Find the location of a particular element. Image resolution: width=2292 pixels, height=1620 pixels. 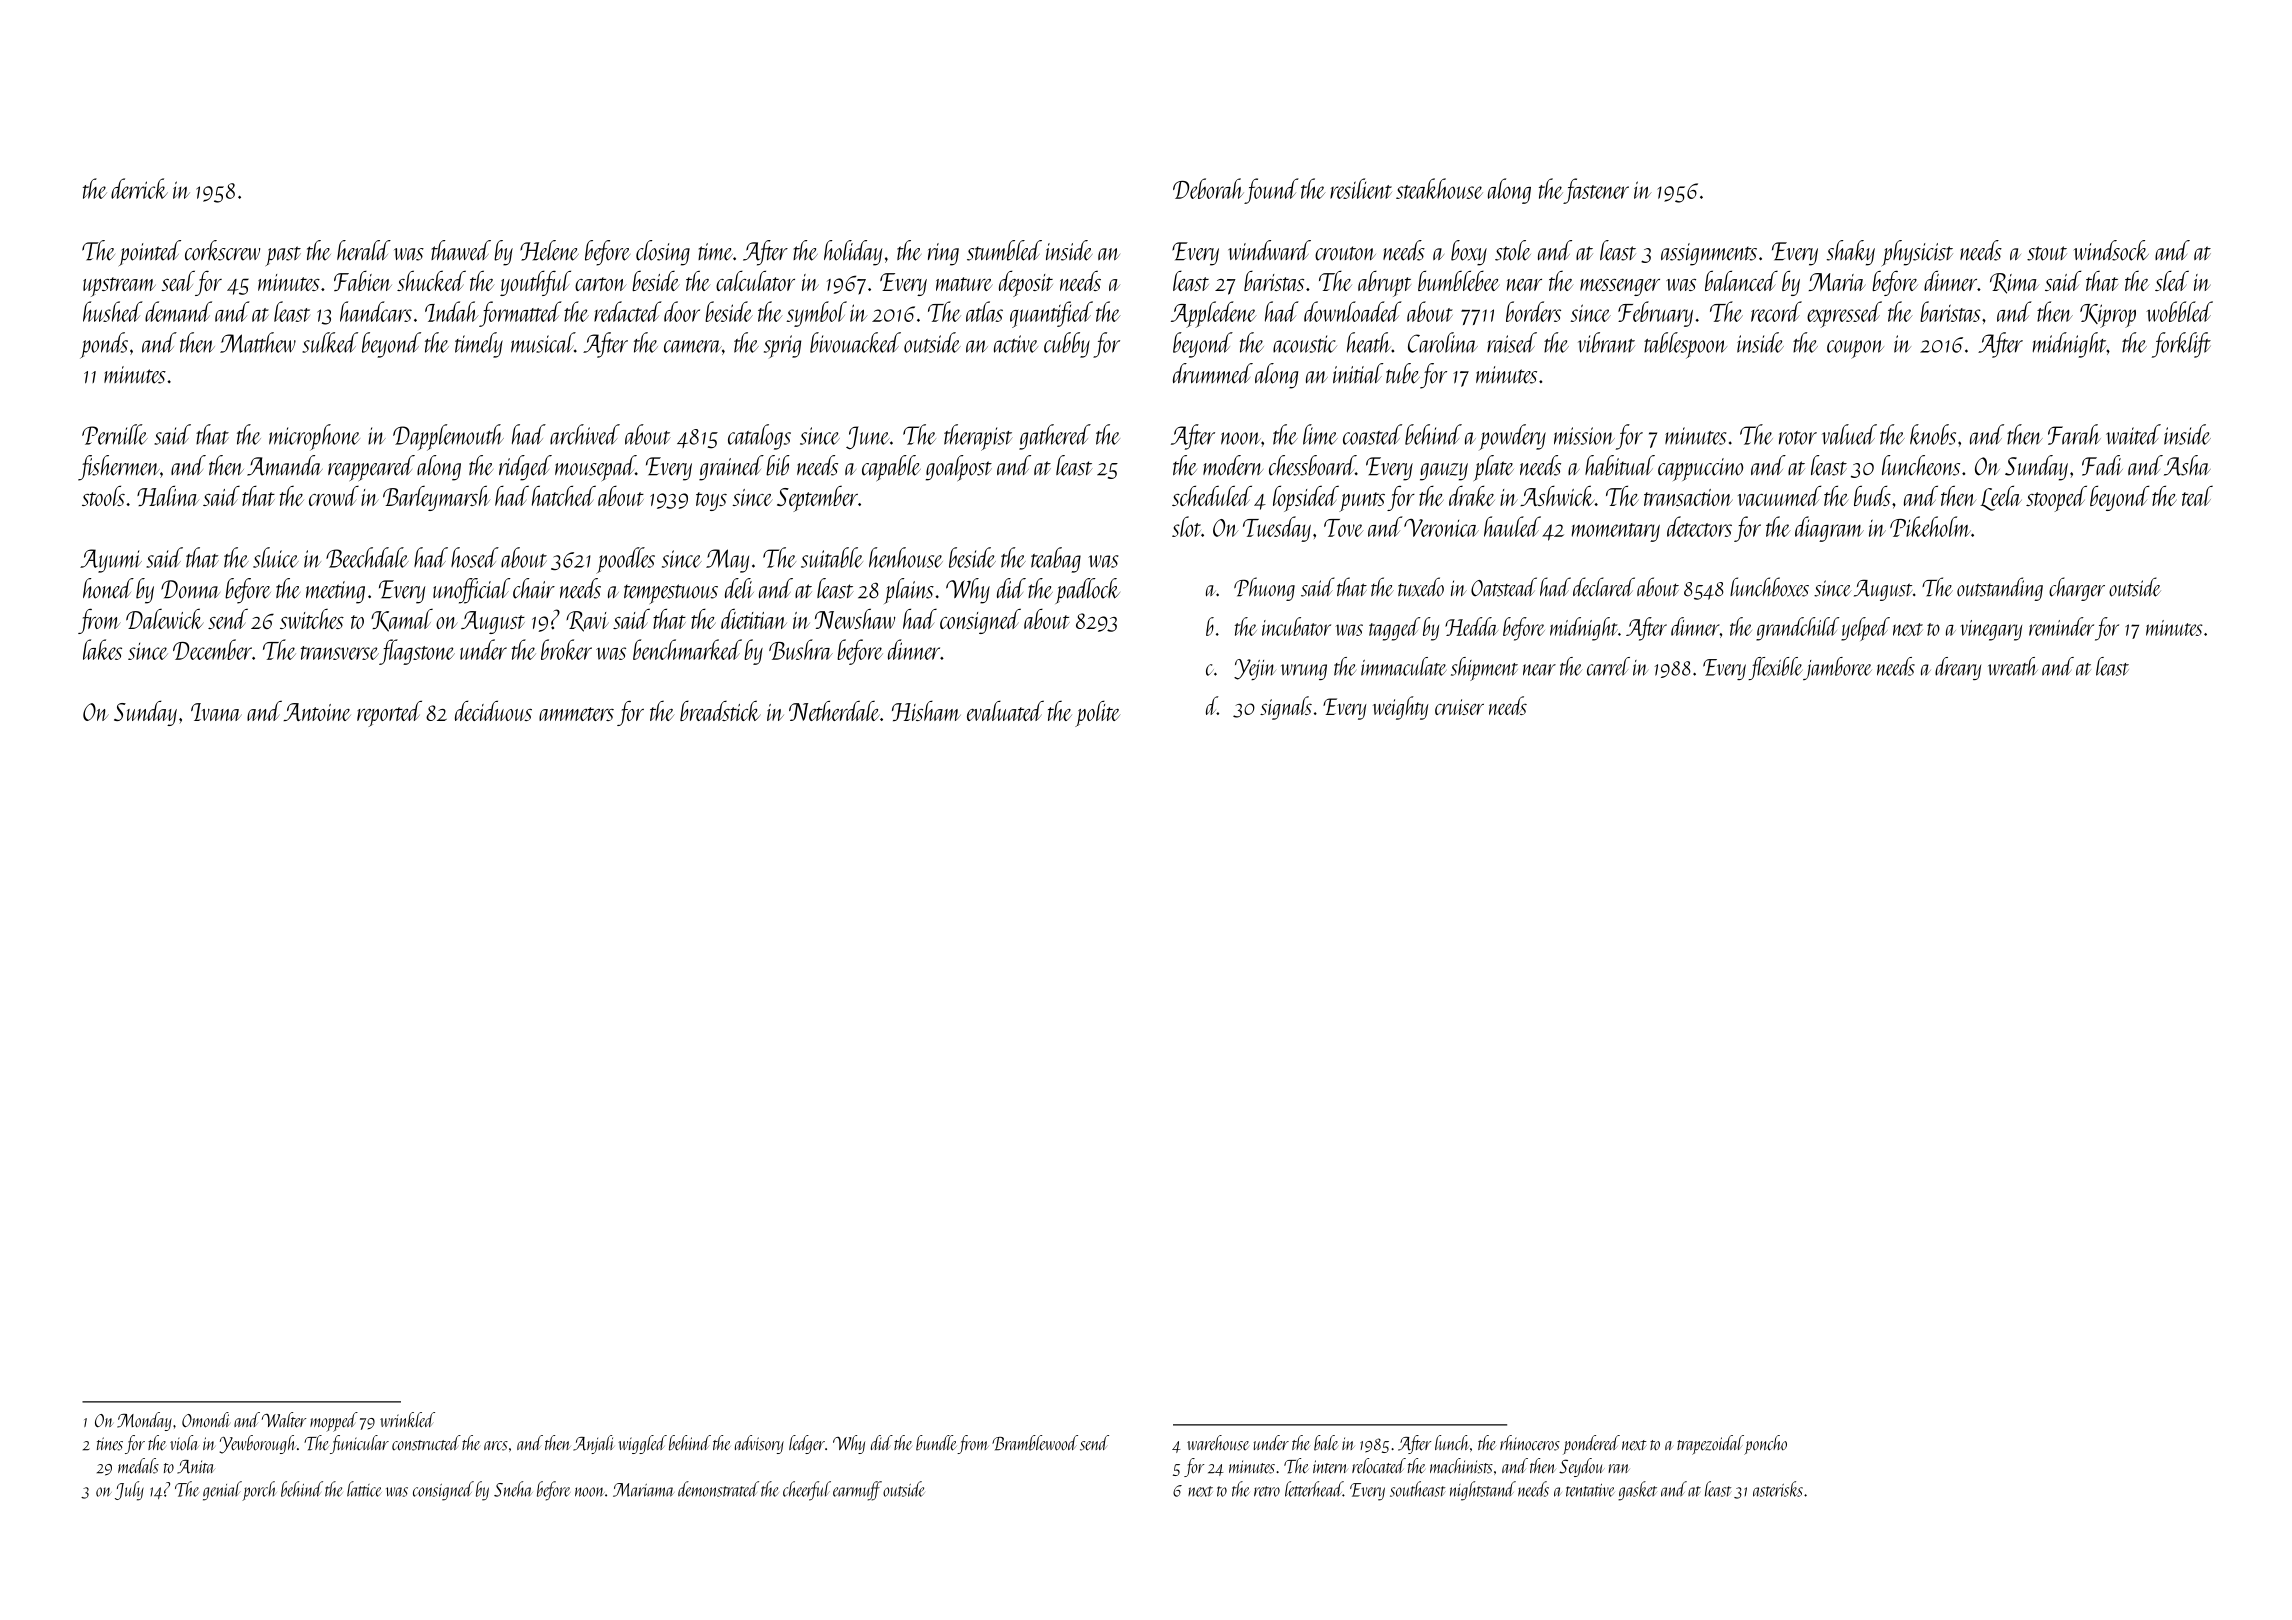

gathered is located at coordinates (1055, 437).
